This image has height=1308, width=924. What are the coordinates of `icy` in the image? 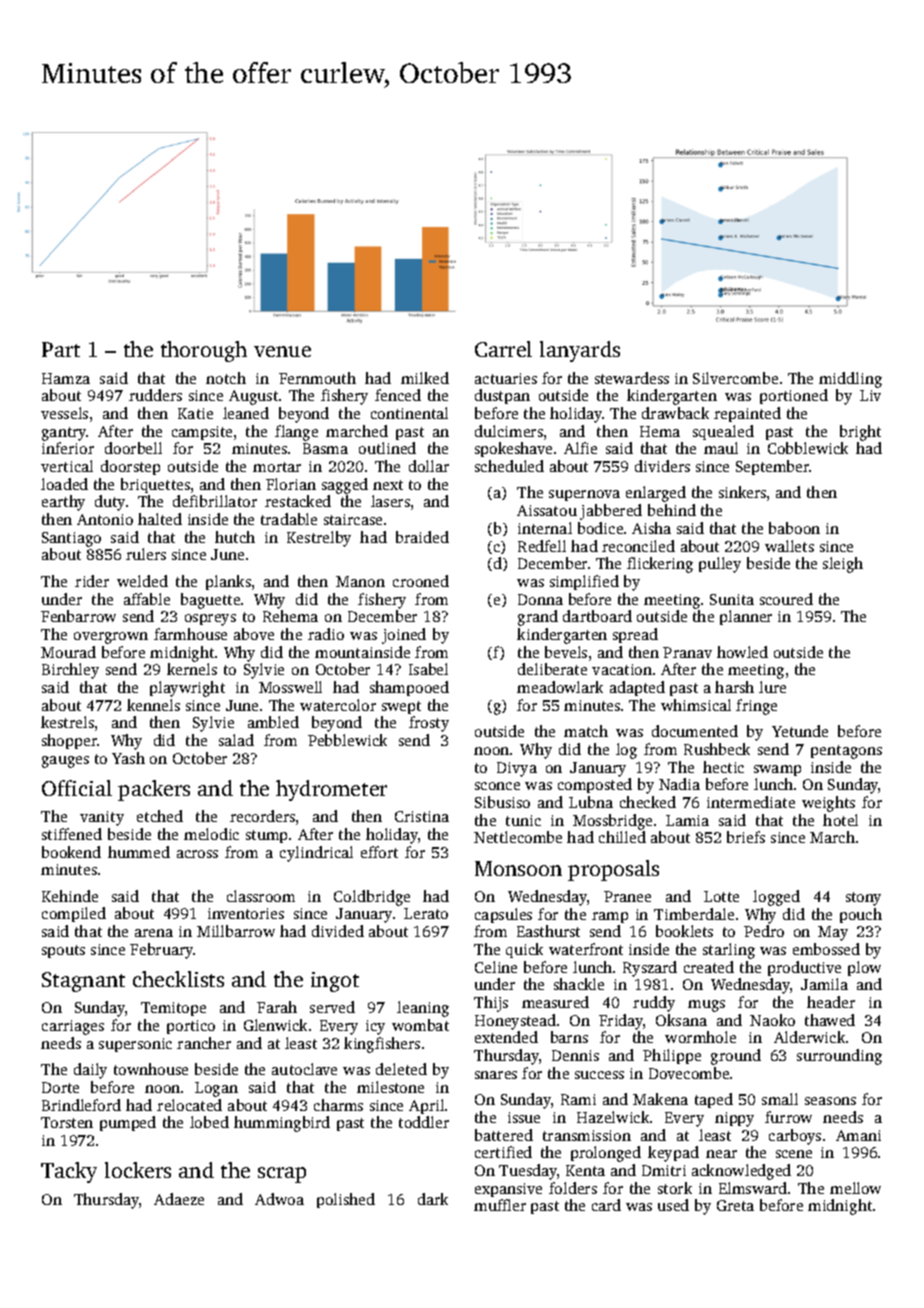 It's located at (375, 1027).
